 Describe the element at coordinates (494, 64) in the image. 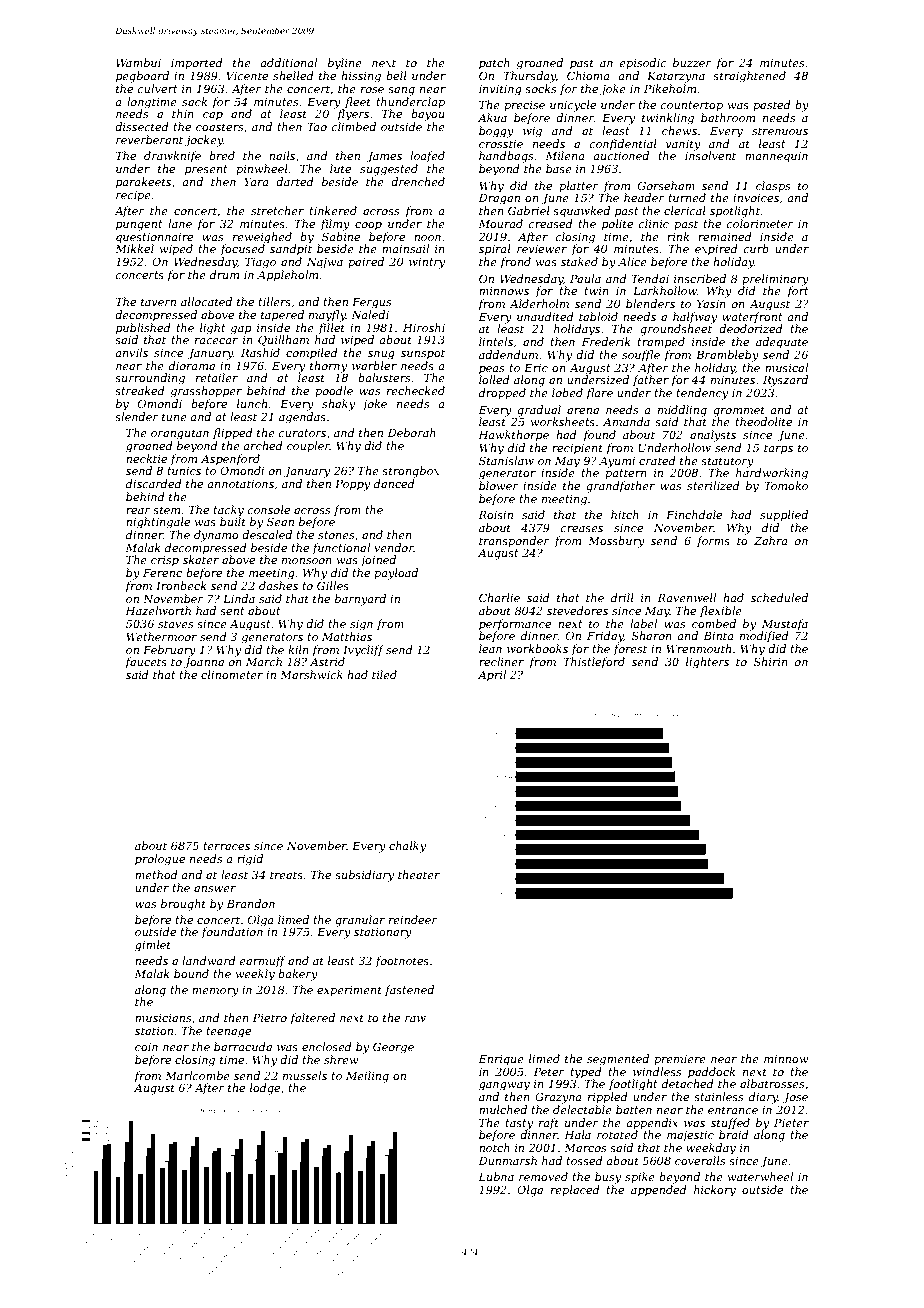

I see `patch` at that location.
